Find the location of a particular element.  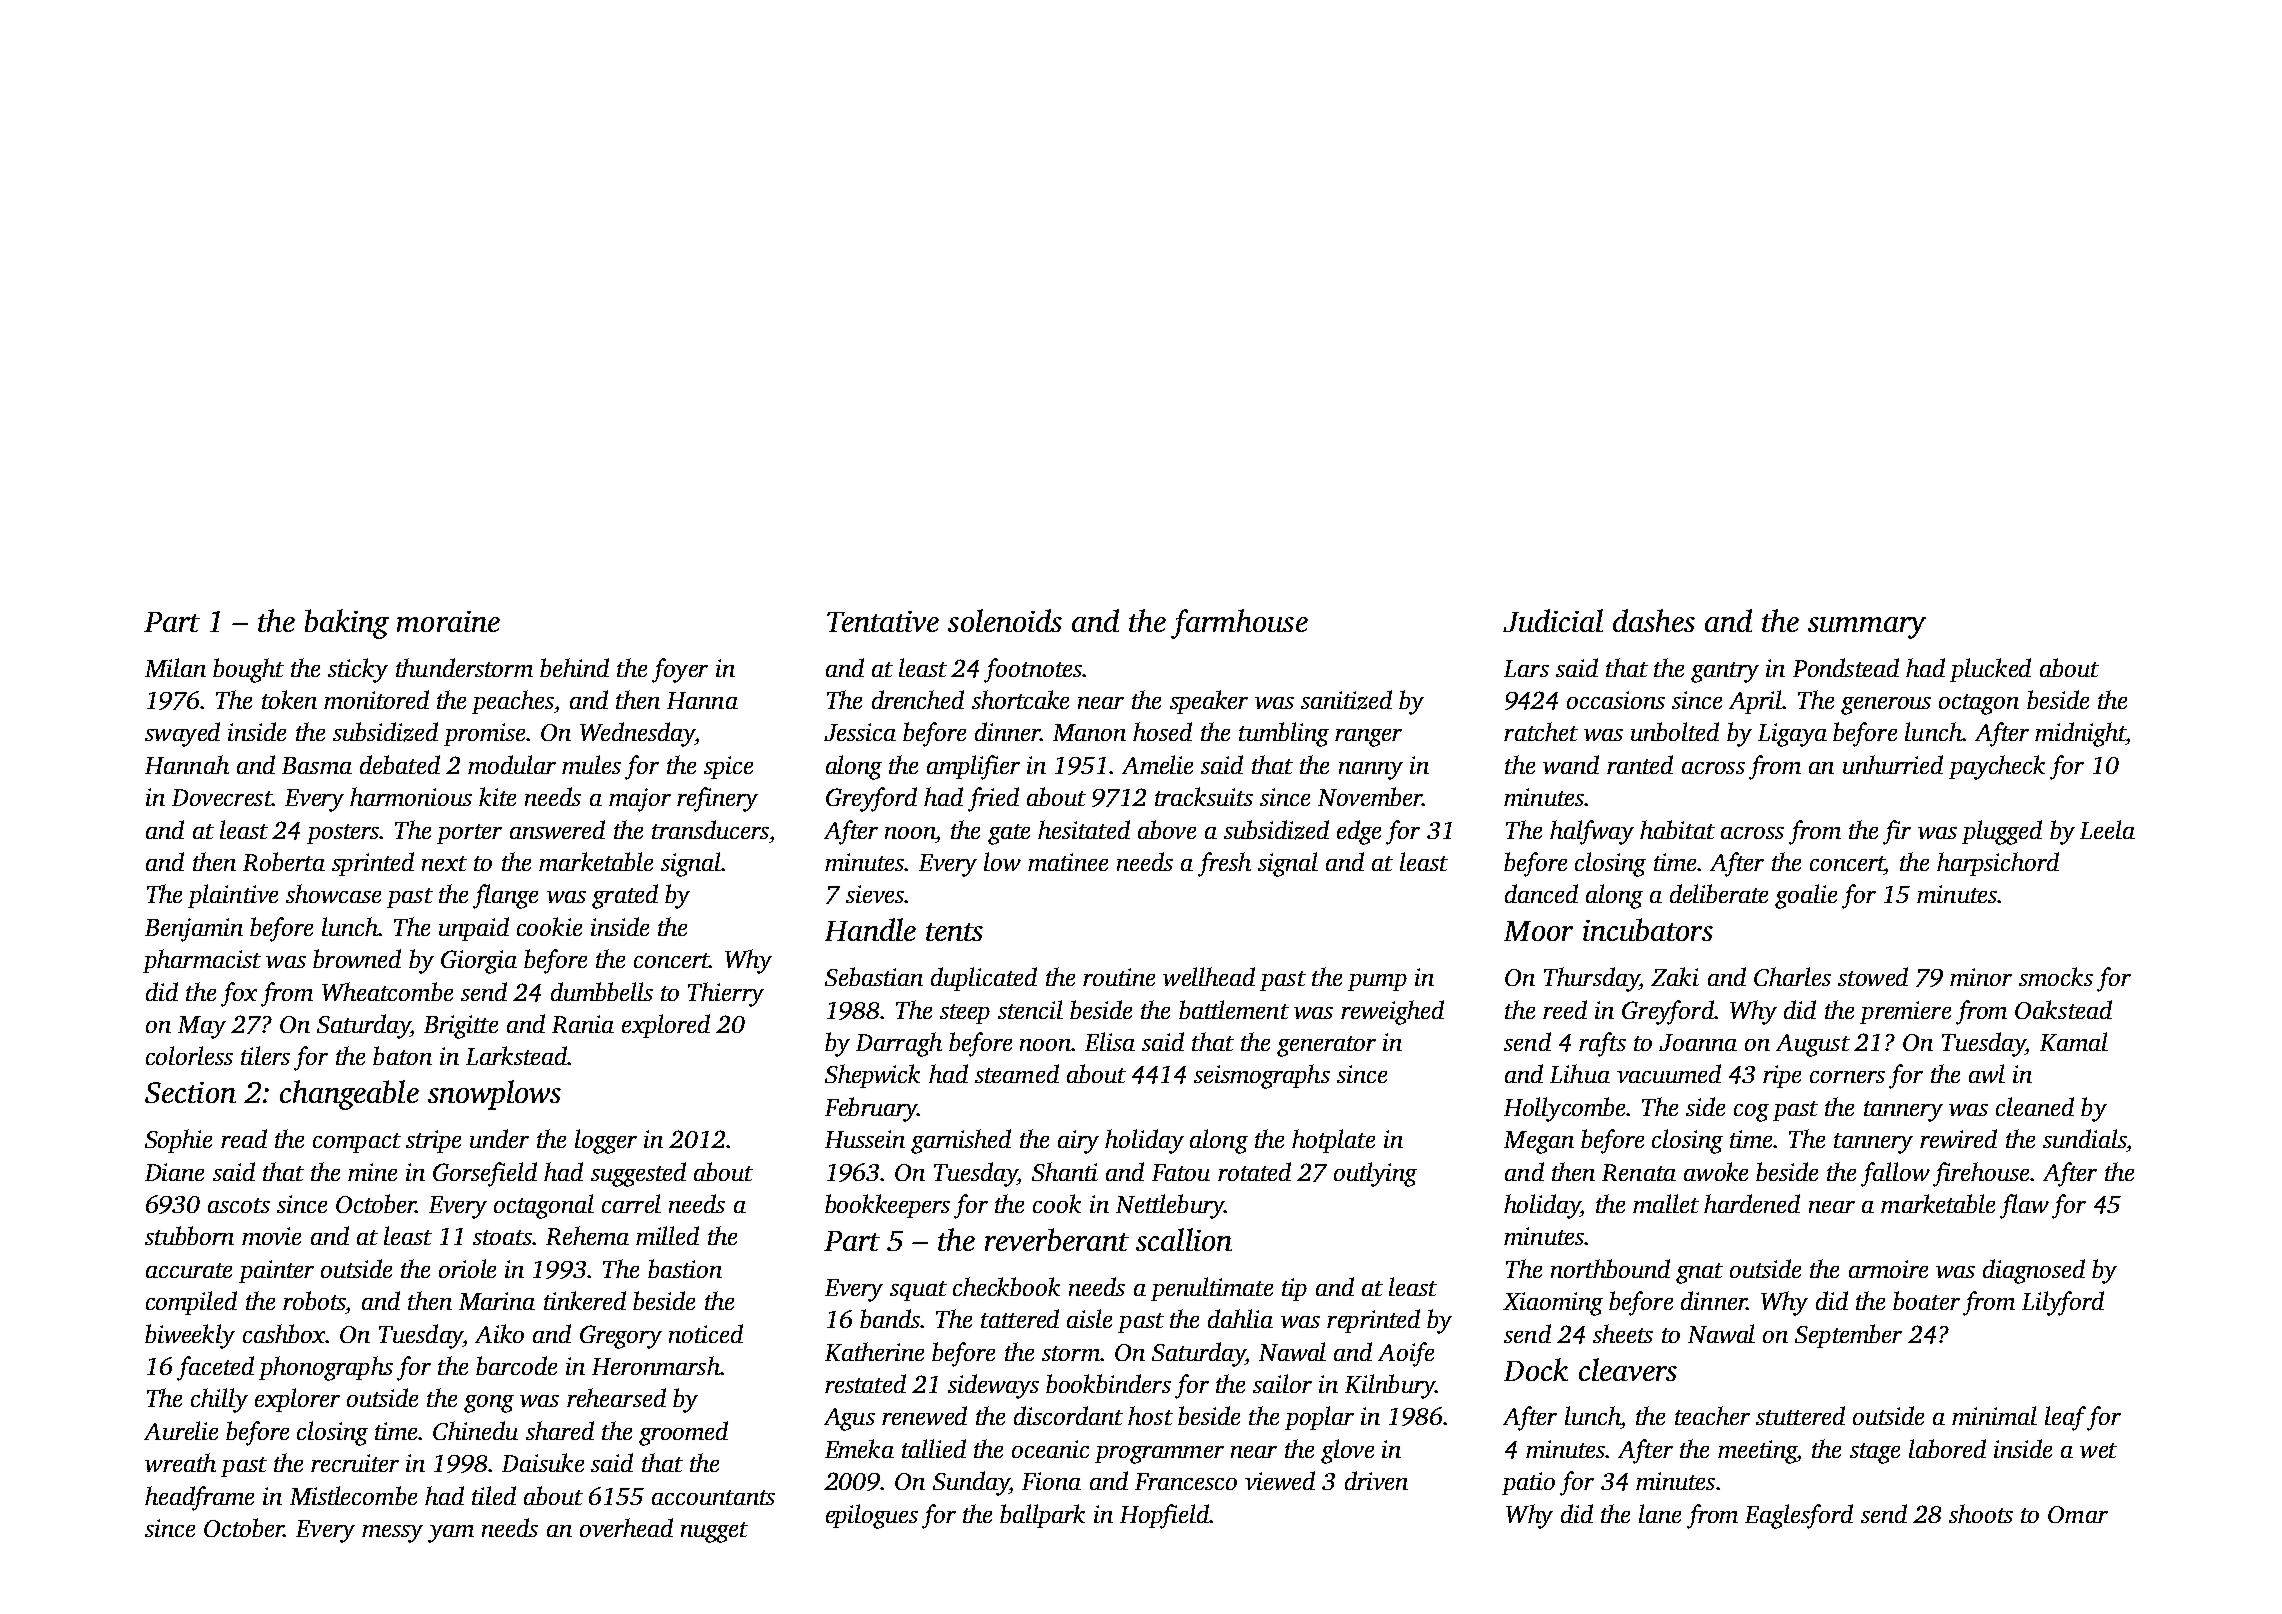

Milan is located at coordinates (175, 667).
